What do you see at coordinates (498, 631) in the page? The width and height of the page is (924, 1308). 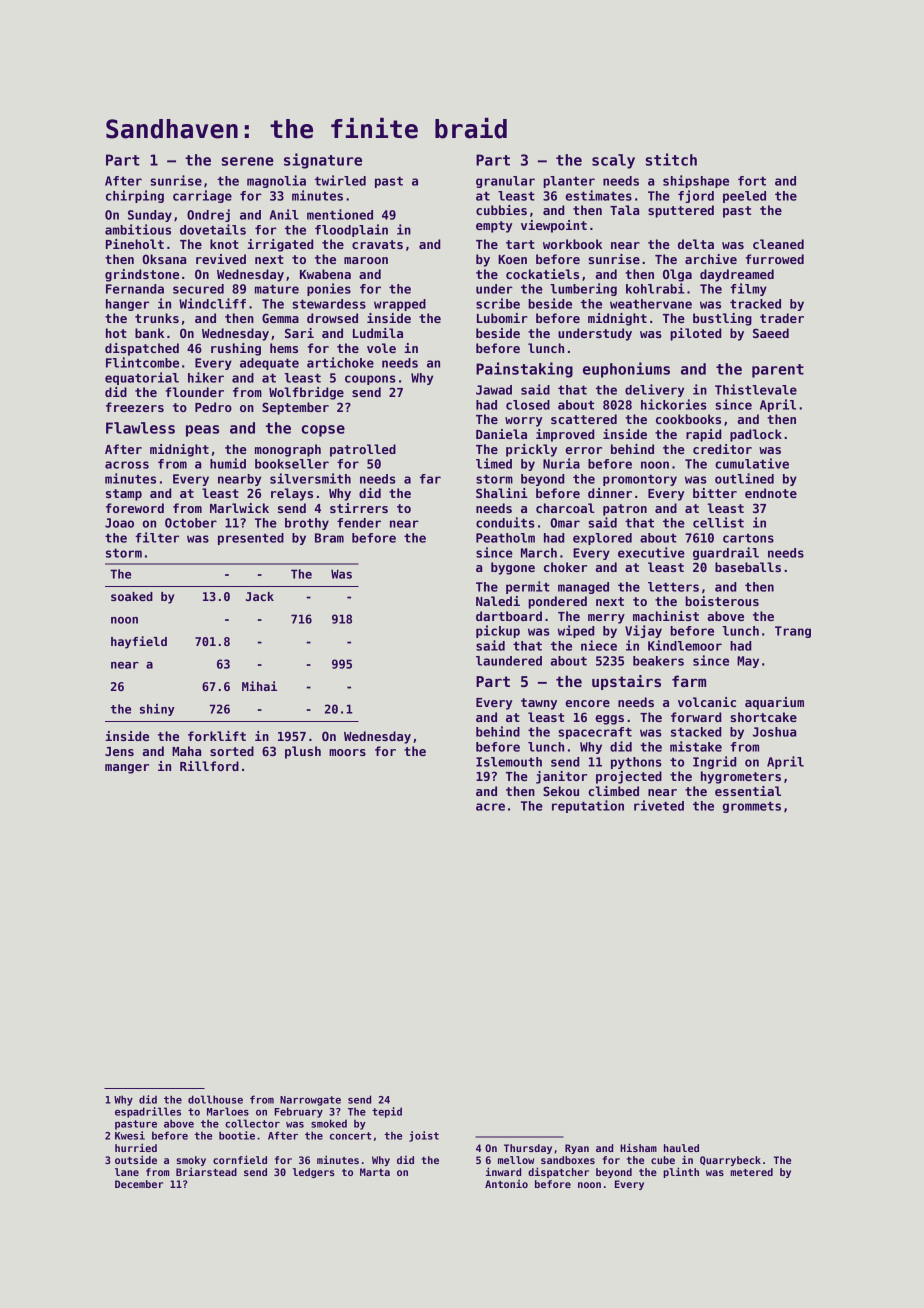 I see `pickup` at bounding box center [498, 631].
